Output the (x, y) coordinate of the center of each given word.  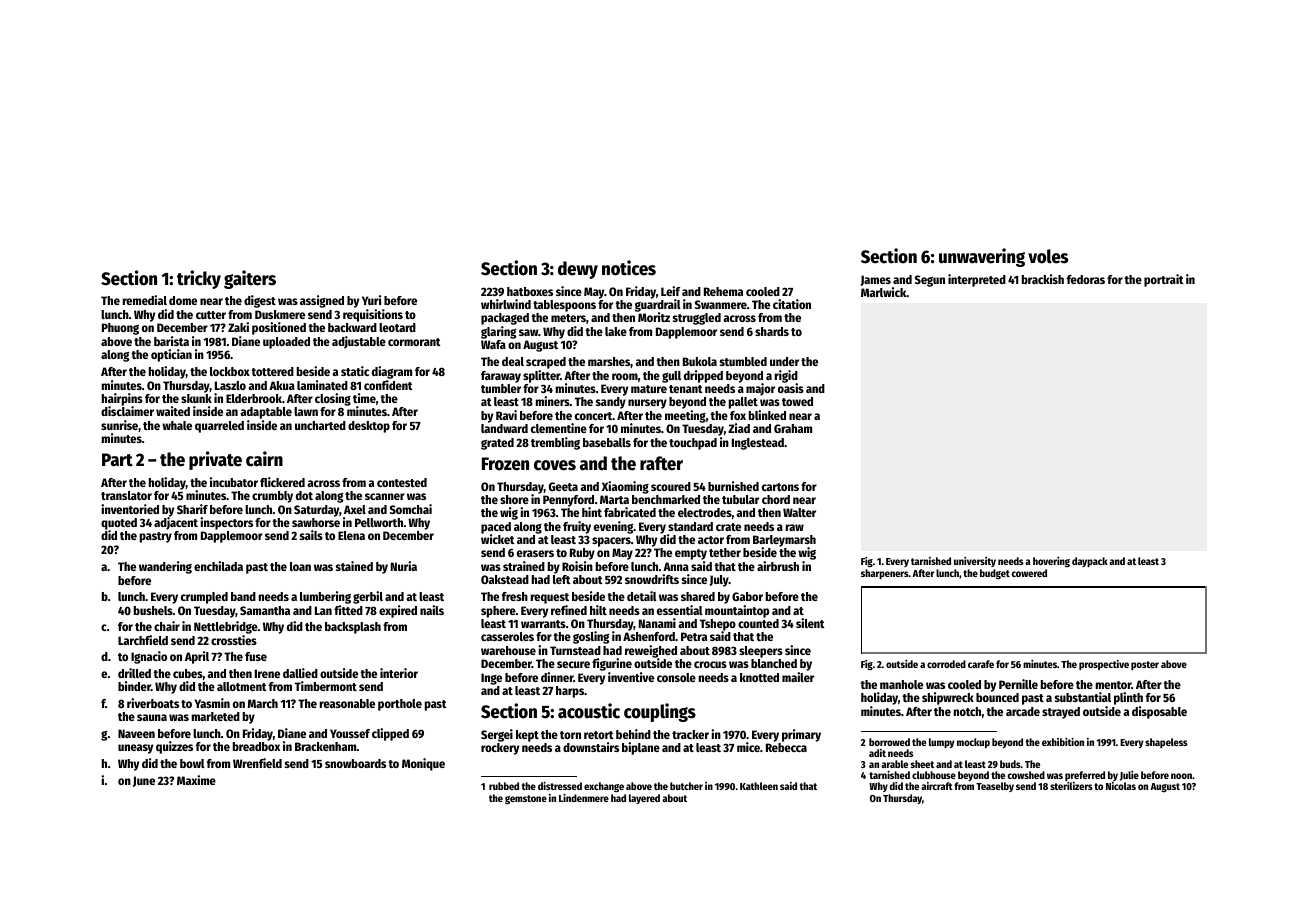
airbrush (778, 566)
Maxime (196, 780)
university (975, 562)
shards (772, 331)
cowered (1029, 573)
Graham (793, 428)
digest (260, 301)
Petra (694, 636)
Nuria (404, 566)
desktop (369, 427)
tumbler (501, 388)
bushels (153, 610)
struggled (697, 319)
